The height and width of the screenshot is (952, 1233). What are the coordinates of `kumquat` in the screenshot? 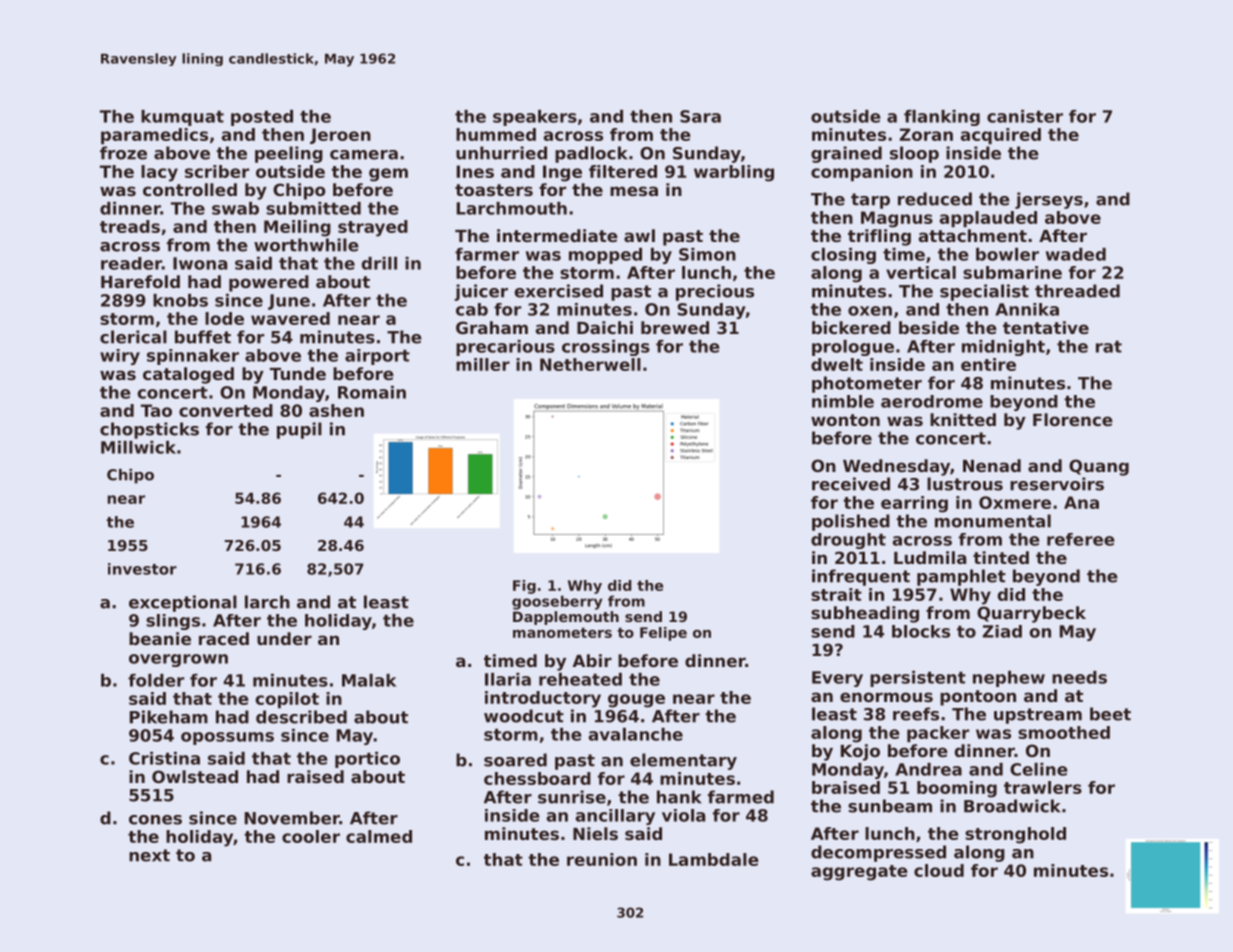 It's located at (182, 118).
